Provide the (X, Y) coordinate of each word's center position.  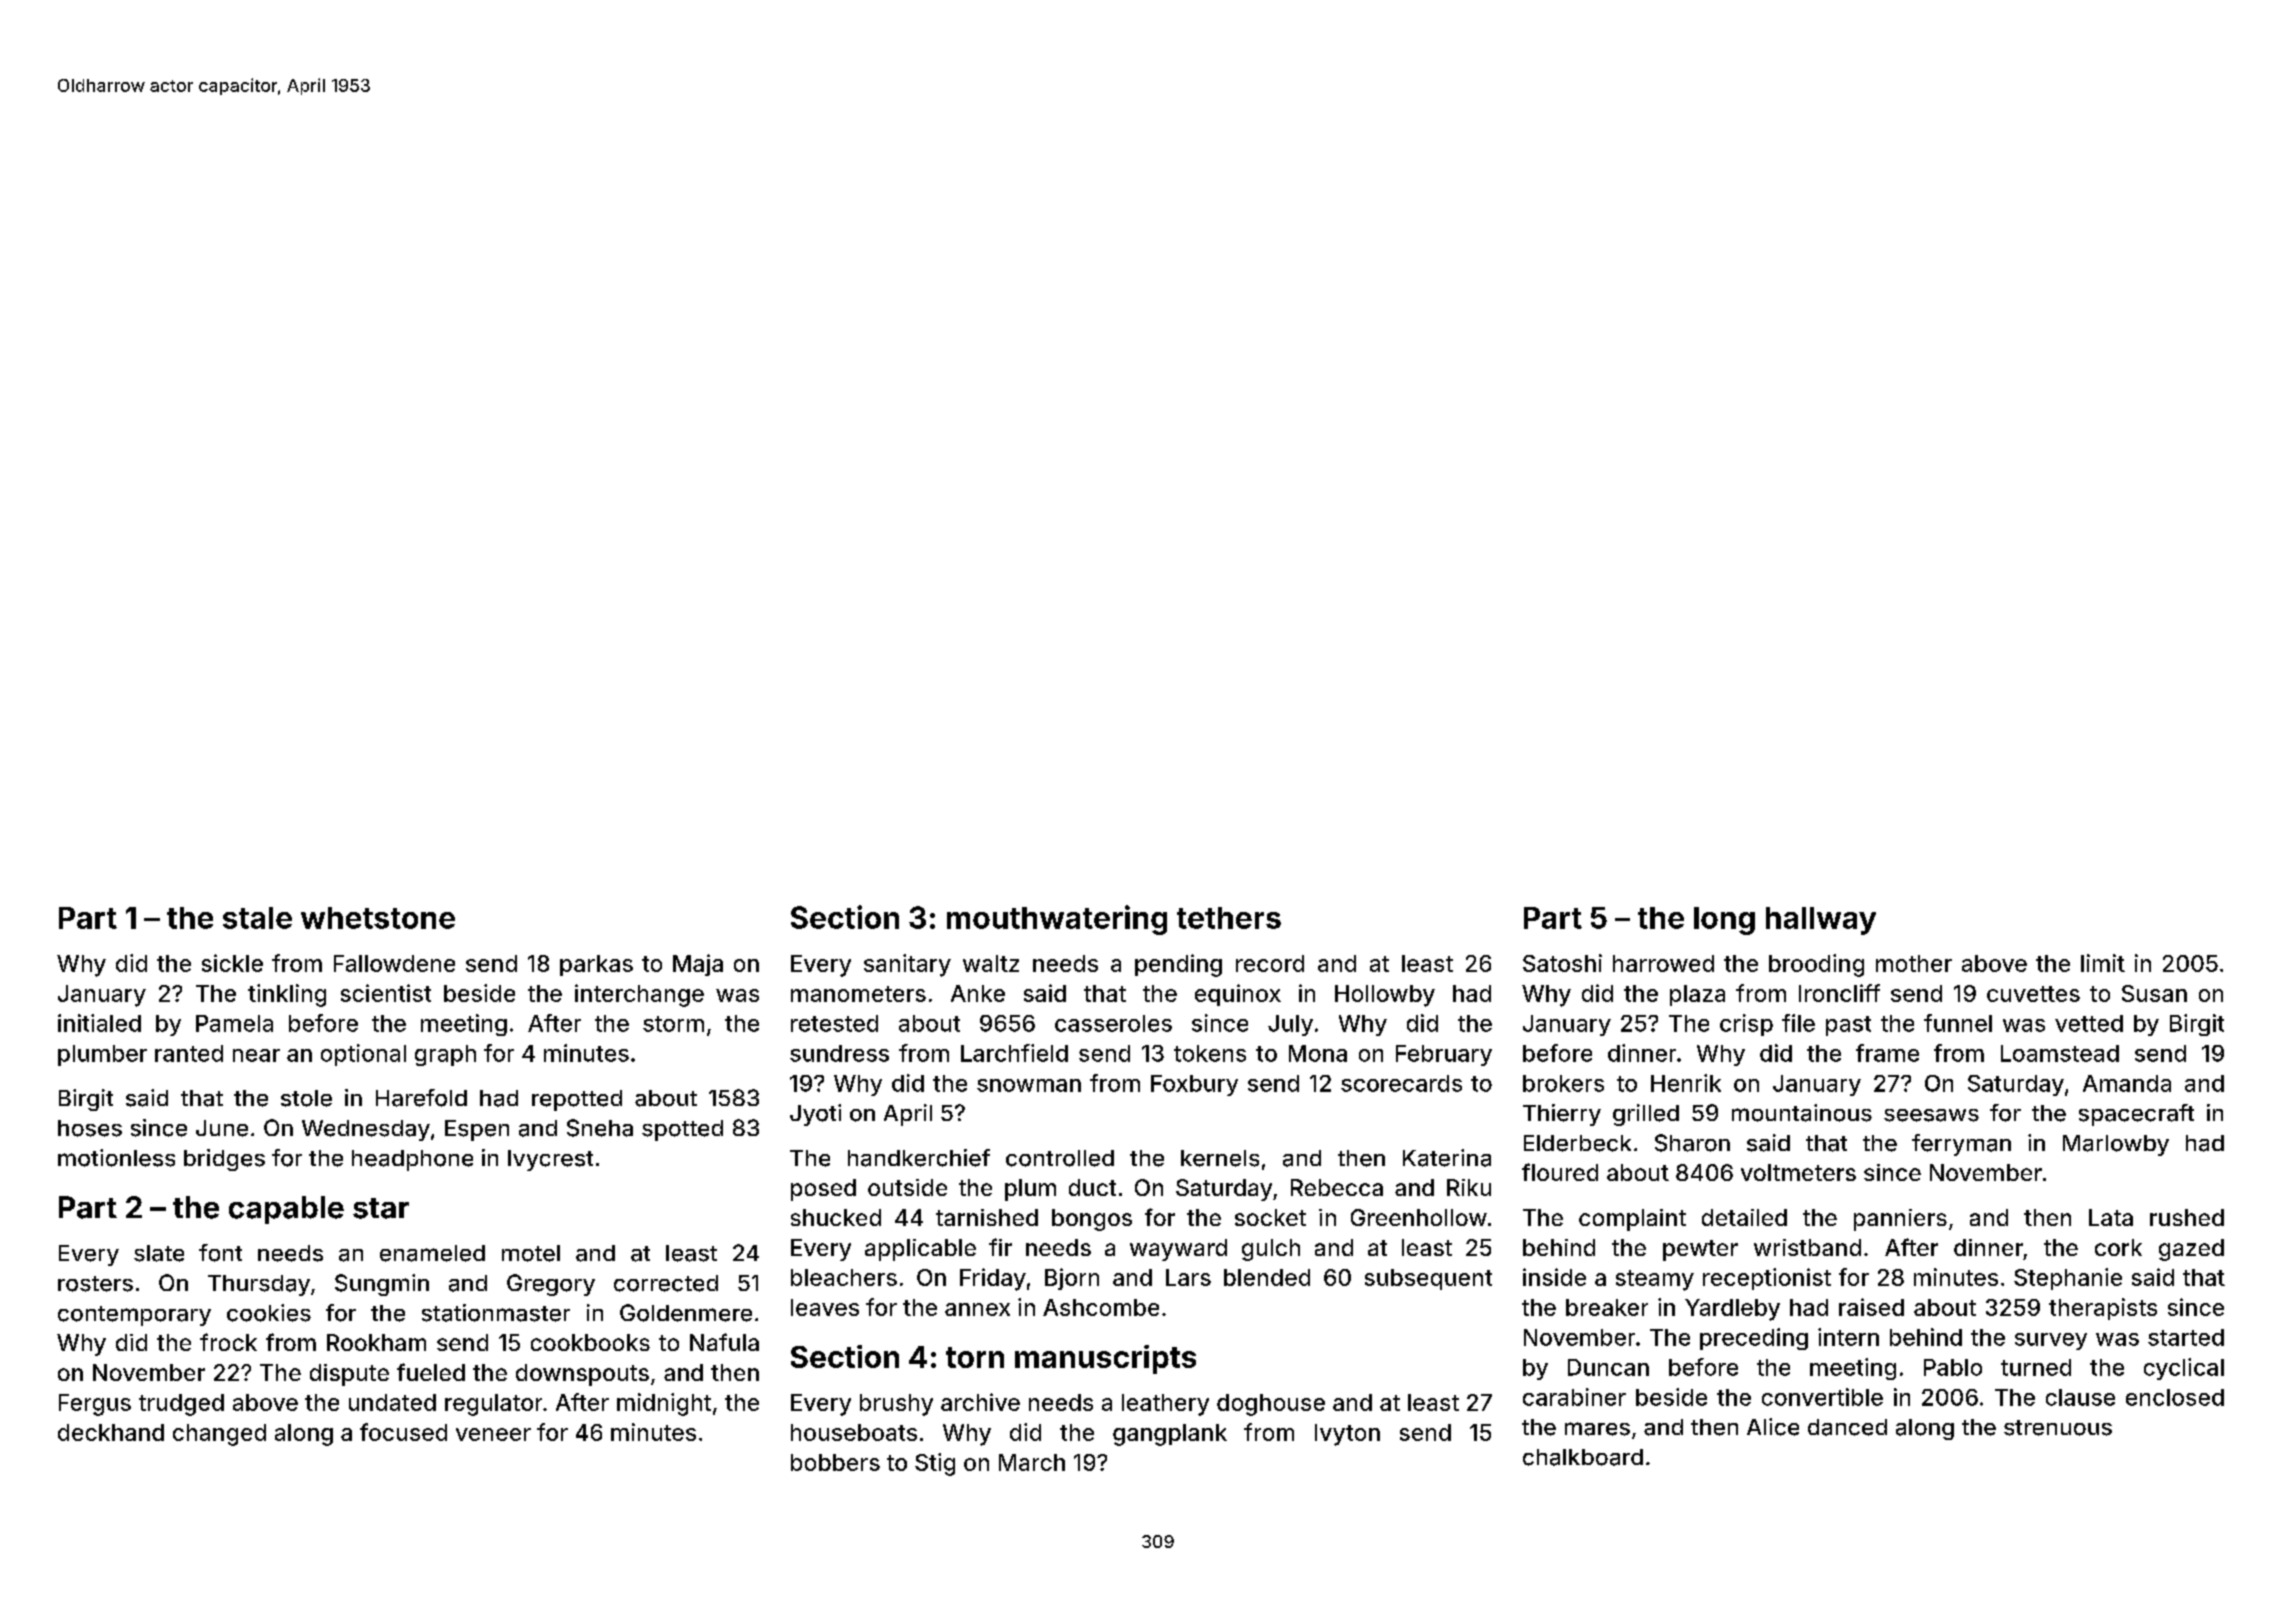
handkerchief (919, 1158)
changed (219, 1435)
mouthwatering (1057, 920)
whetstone (378, 918)
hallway (1821, 921)
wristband (1807, 1247)
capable (286, 1210)
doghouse (1271, 1405)
